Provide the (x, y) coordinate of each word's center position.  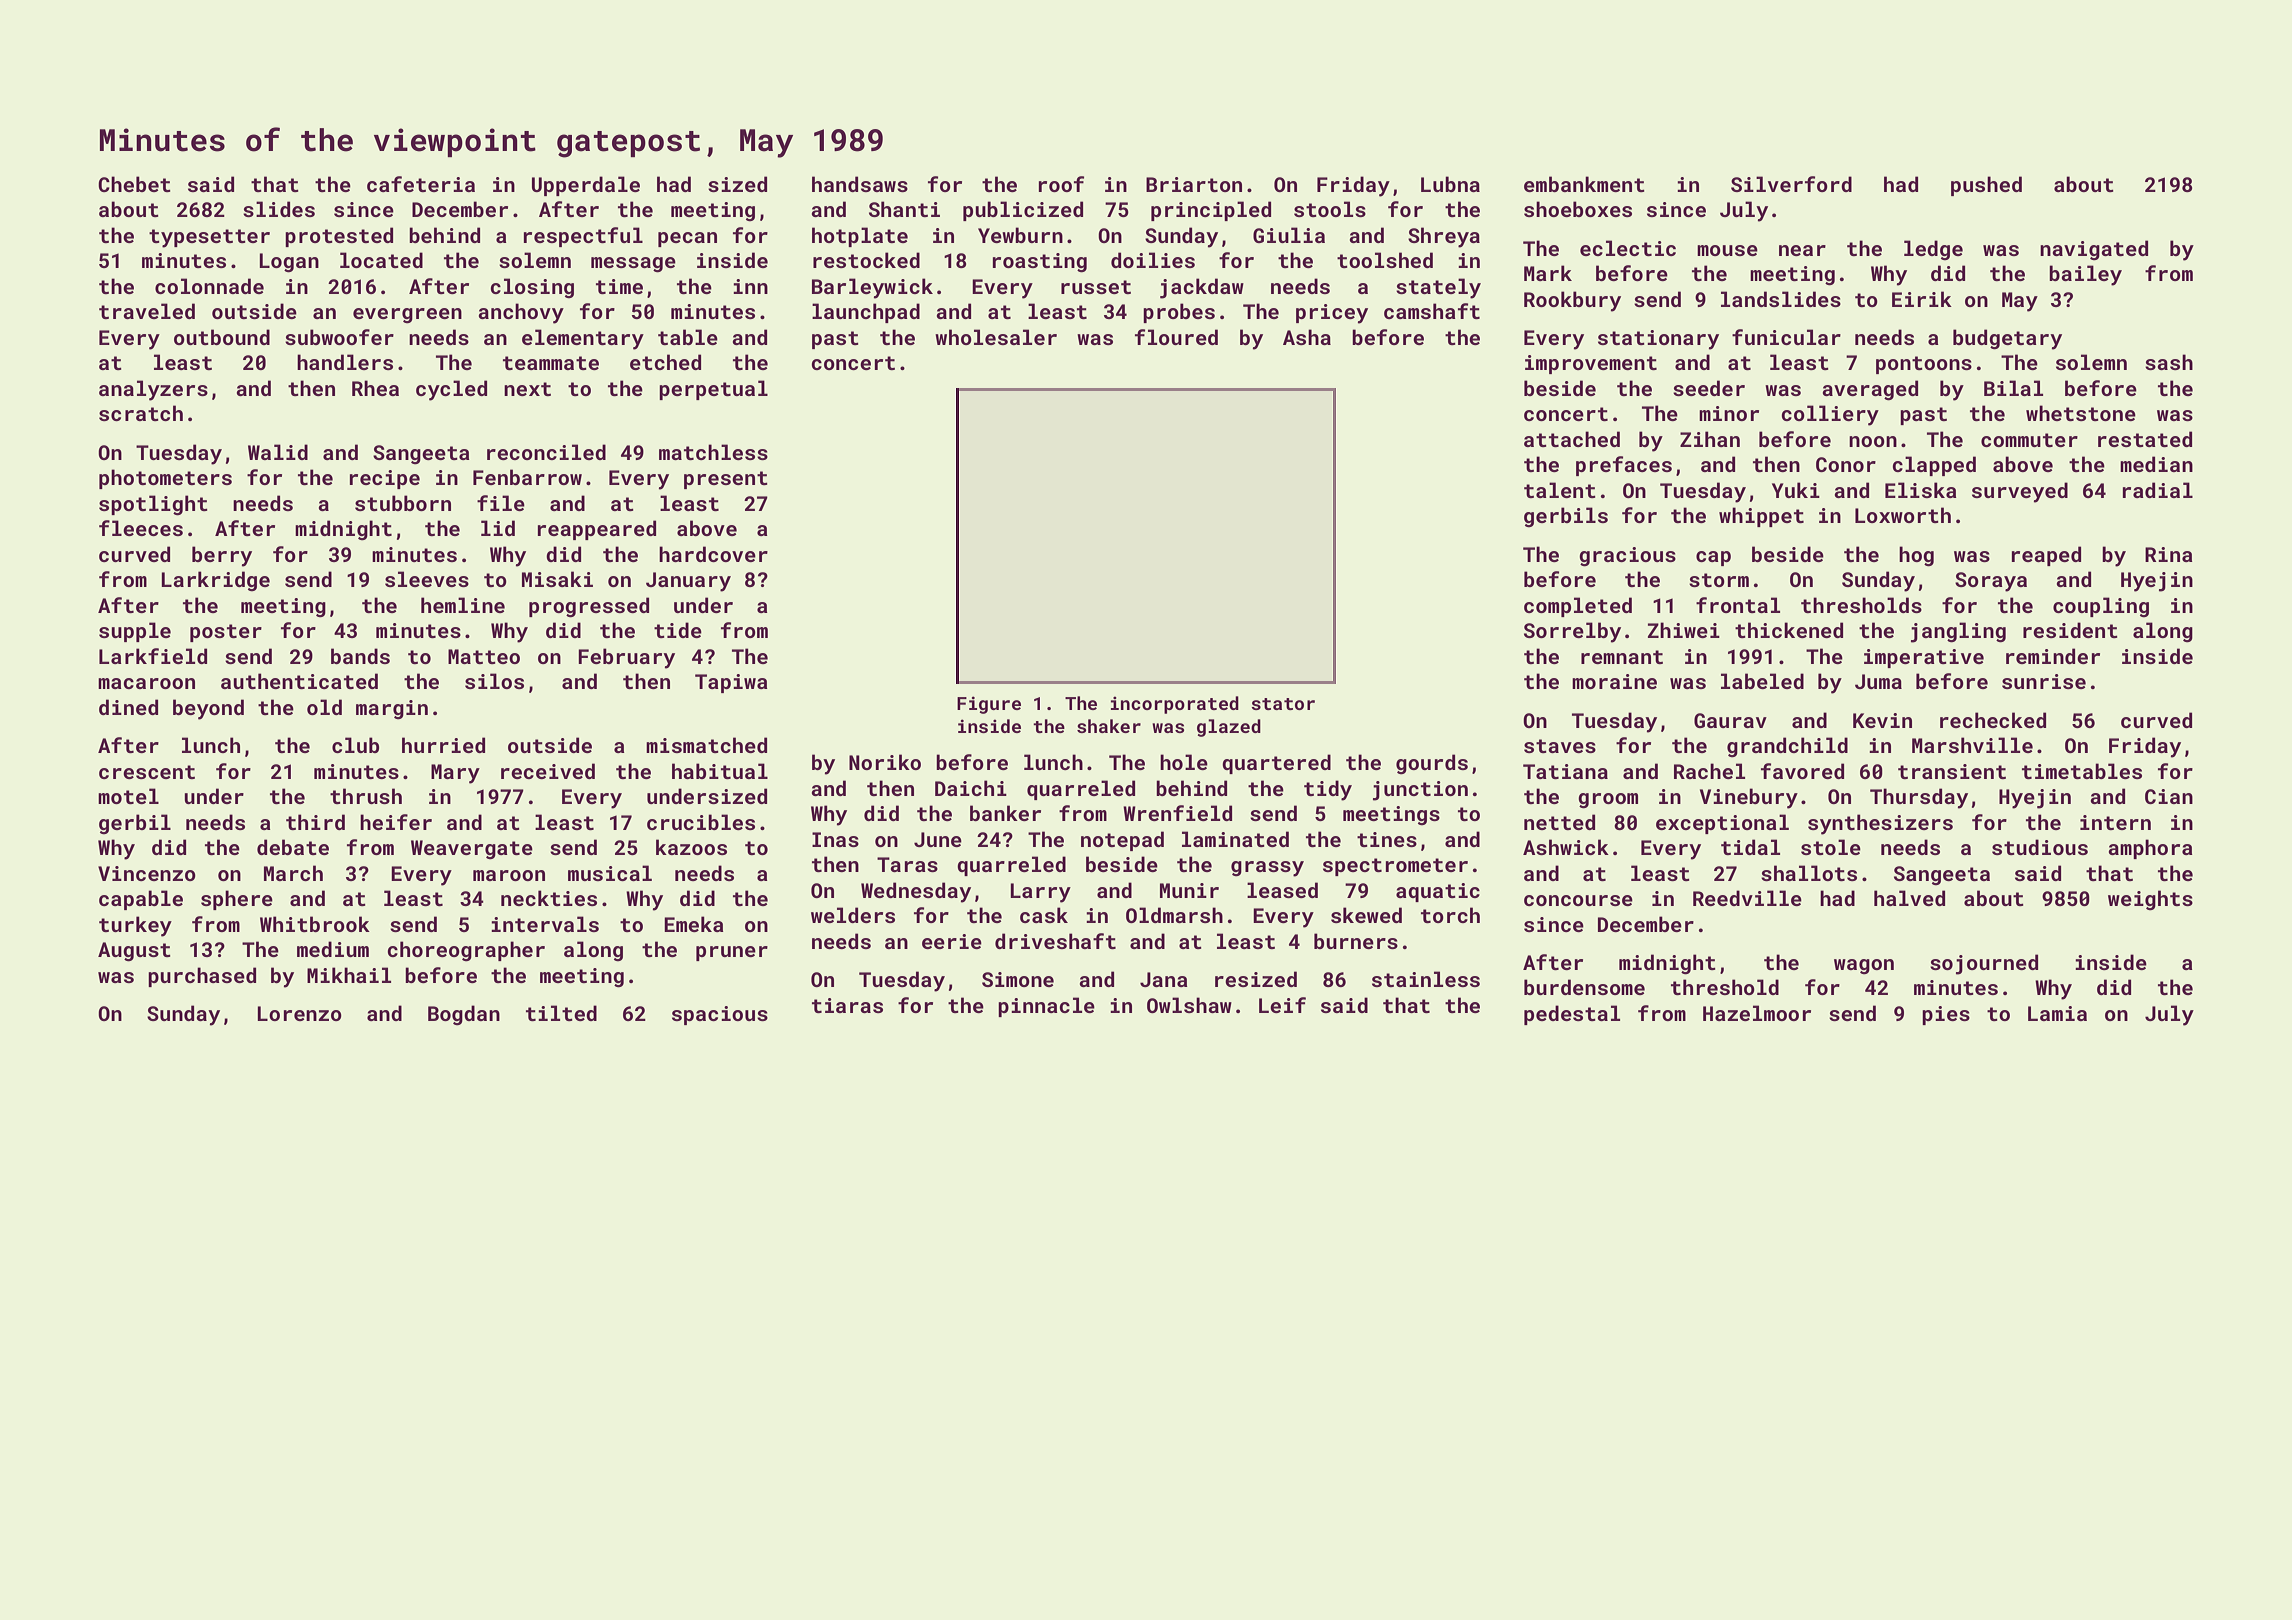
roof (1061, 184)
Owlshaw (1189, 1005)
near (1802, 250)
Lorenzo (299, 1013)
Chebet (134, 184)
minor (1729, 413)
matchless (713, 452)
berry (222, 556)
